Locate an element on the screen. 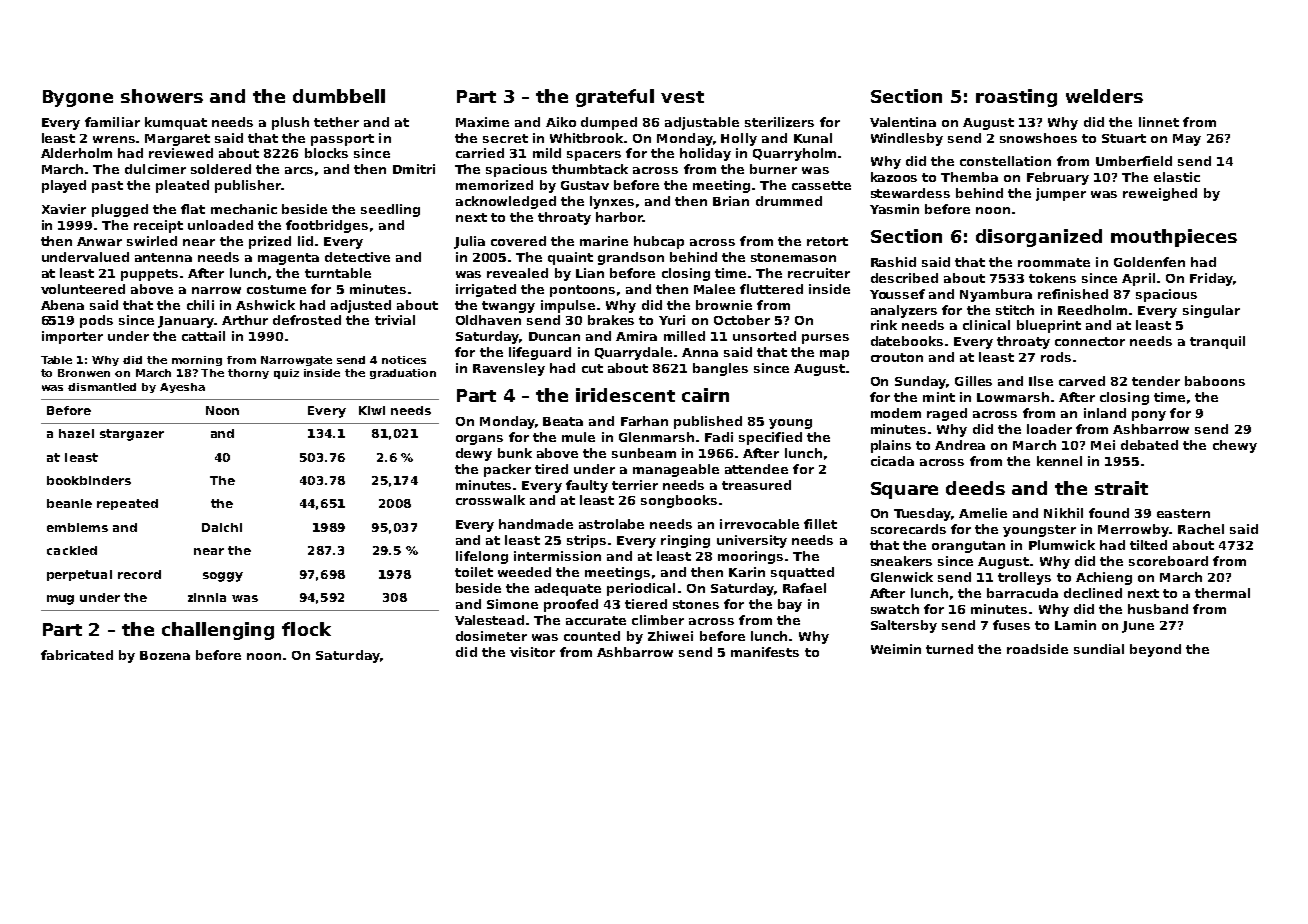 The width and height of the screenshot is (1308, 924). Bozena is located at coordinates (165, 655).
